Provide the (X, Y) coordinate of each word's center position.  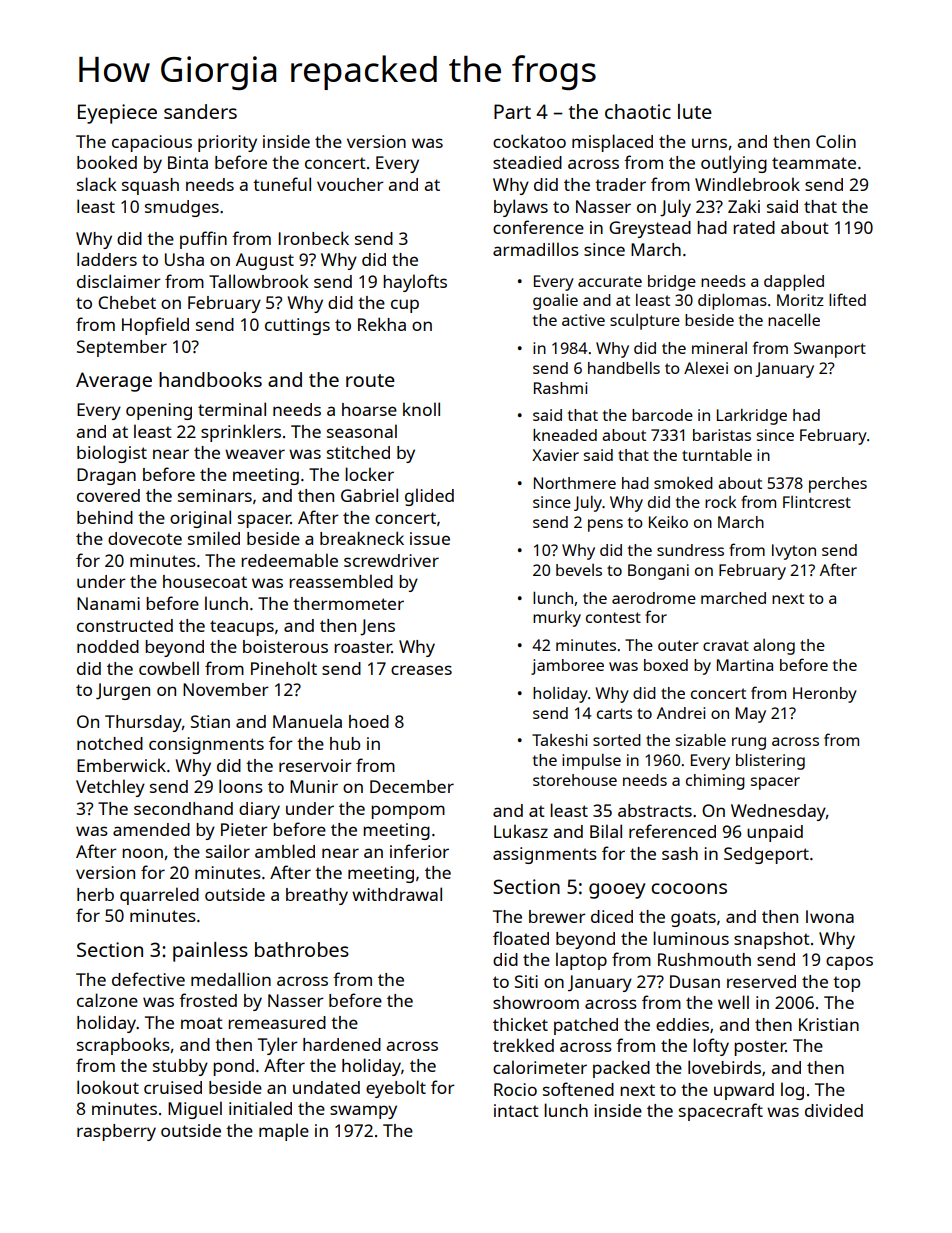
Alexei (706, 368)
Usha (184, 259)
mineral (719, 348)
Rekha (382, 324)
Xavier (555, 455)
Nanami (108, 603)
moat (202, 1023)
